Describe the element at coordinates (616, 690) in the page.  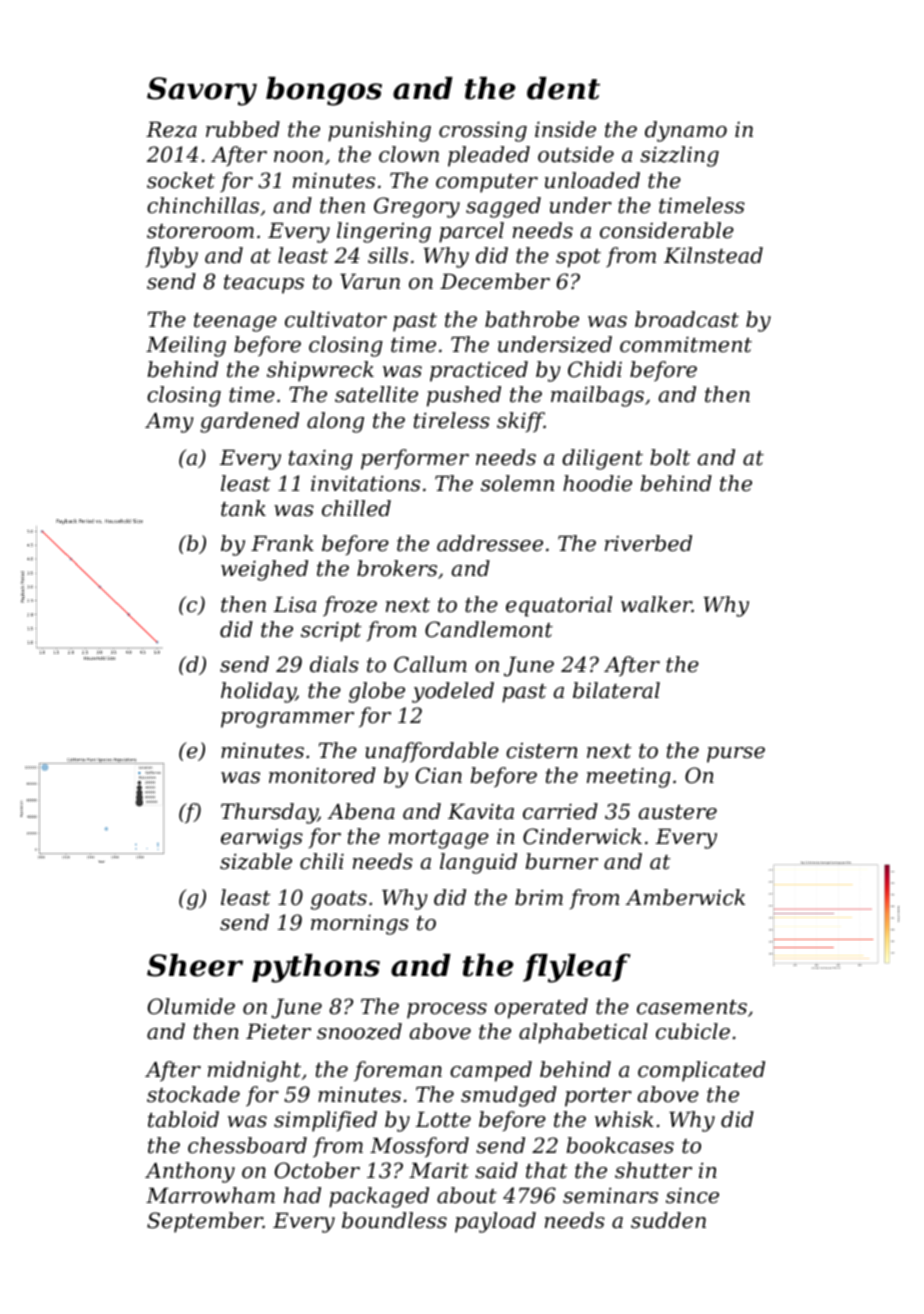
I see `bilateral` at that location.
